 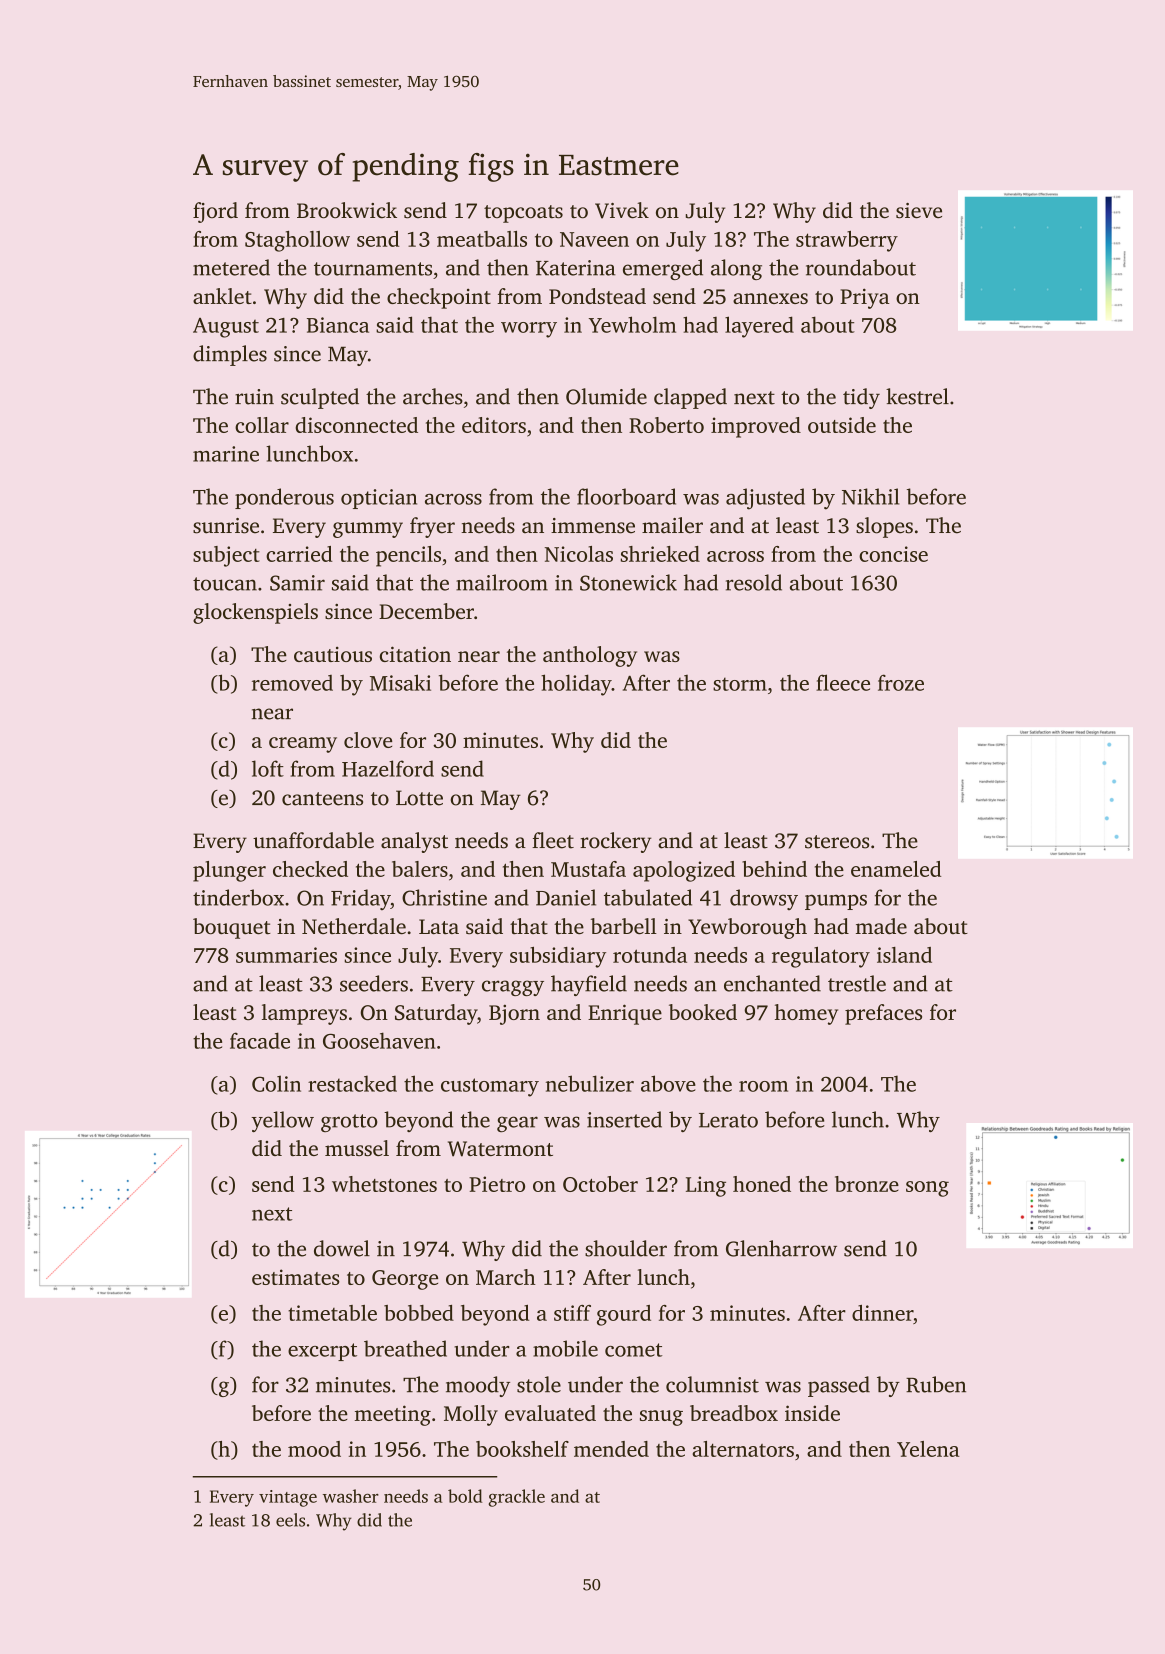 I want to click on stole, so click(x=539, y=1384).
